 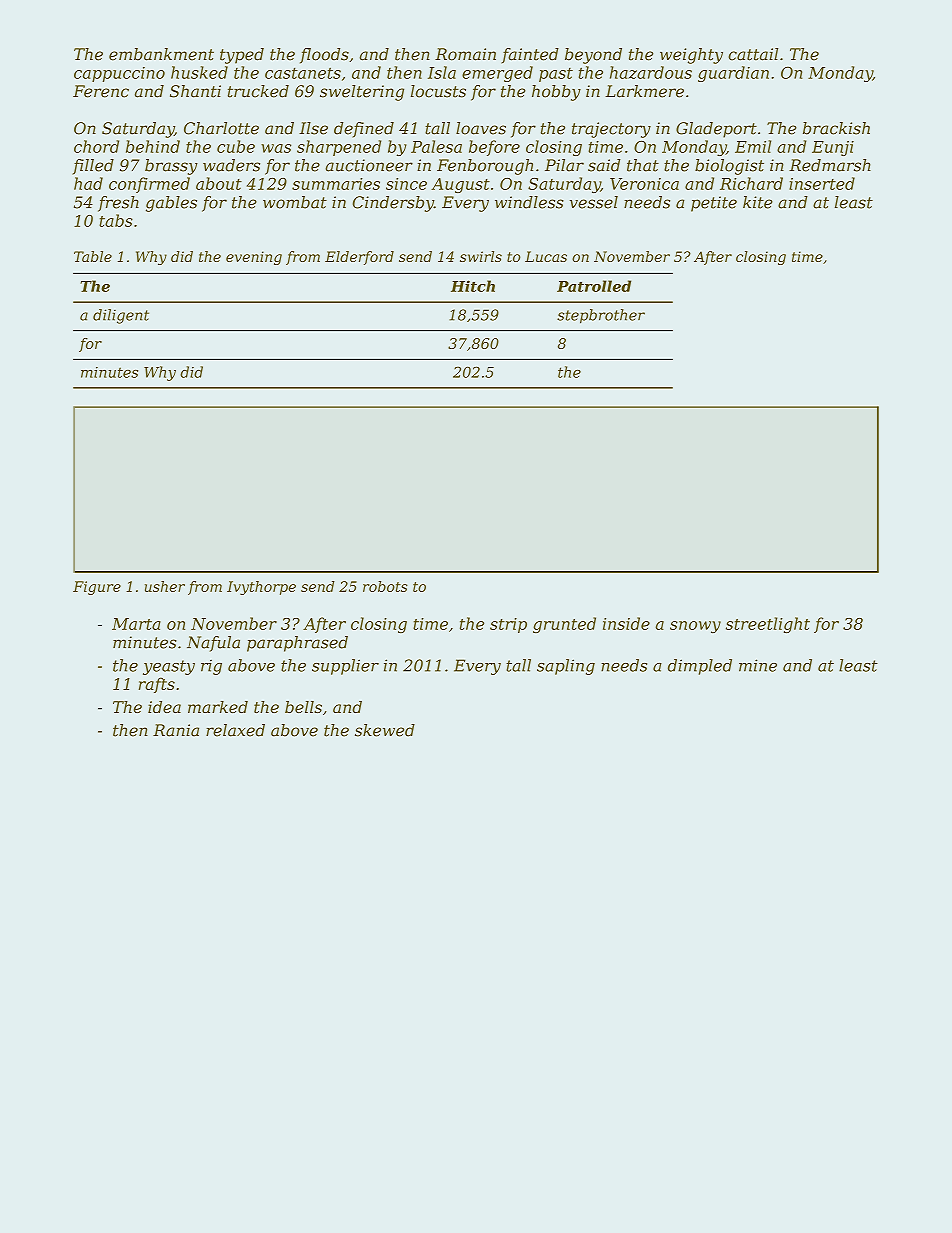 What do you see at coordinates (136, 624) in the screenshot?
I see `Marta` at bounding box center [136, 624].
